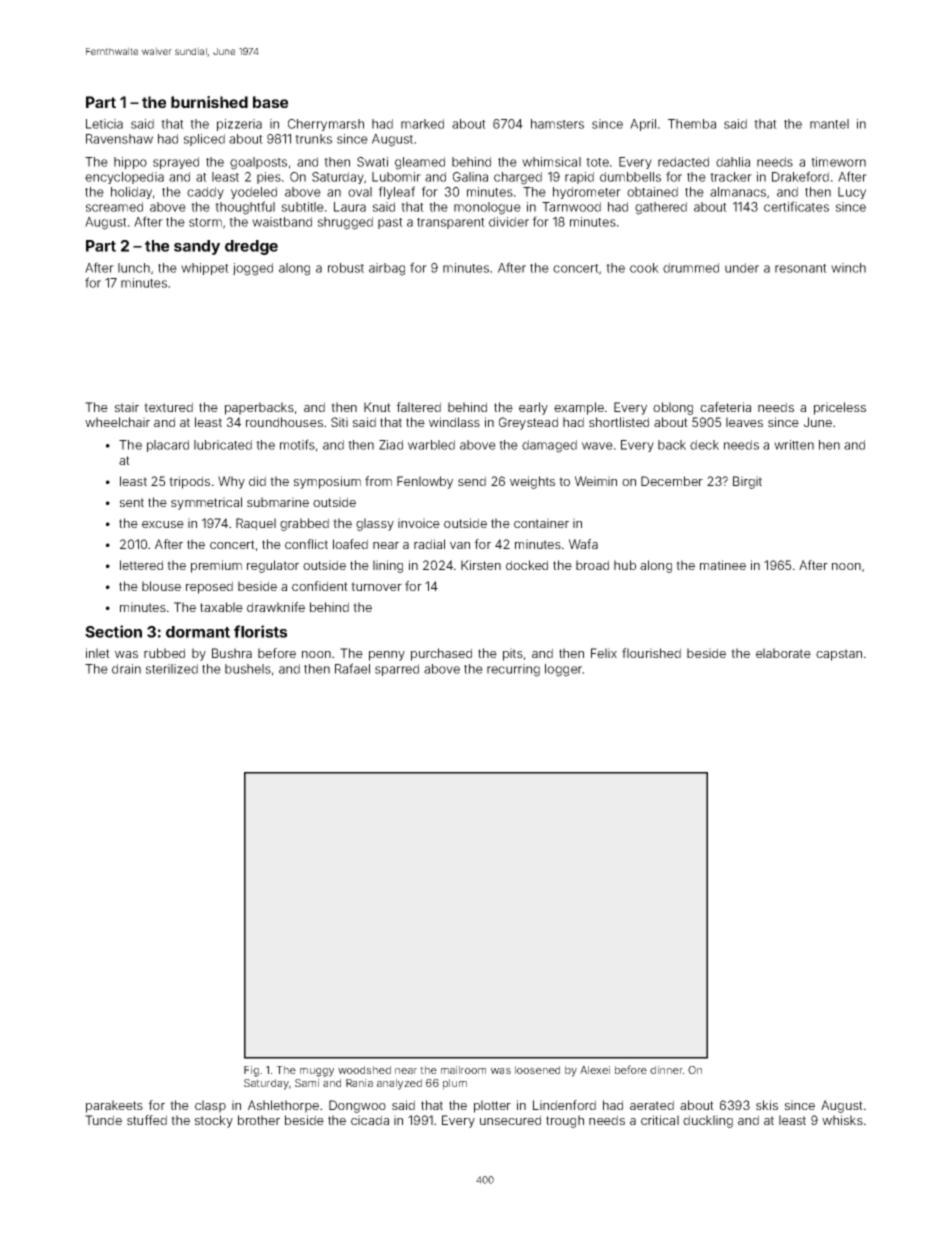 The image size is (952, 1233). Describe the element at coordinates (214, 1121) in the screenshot. I see `stocky` at that location.
